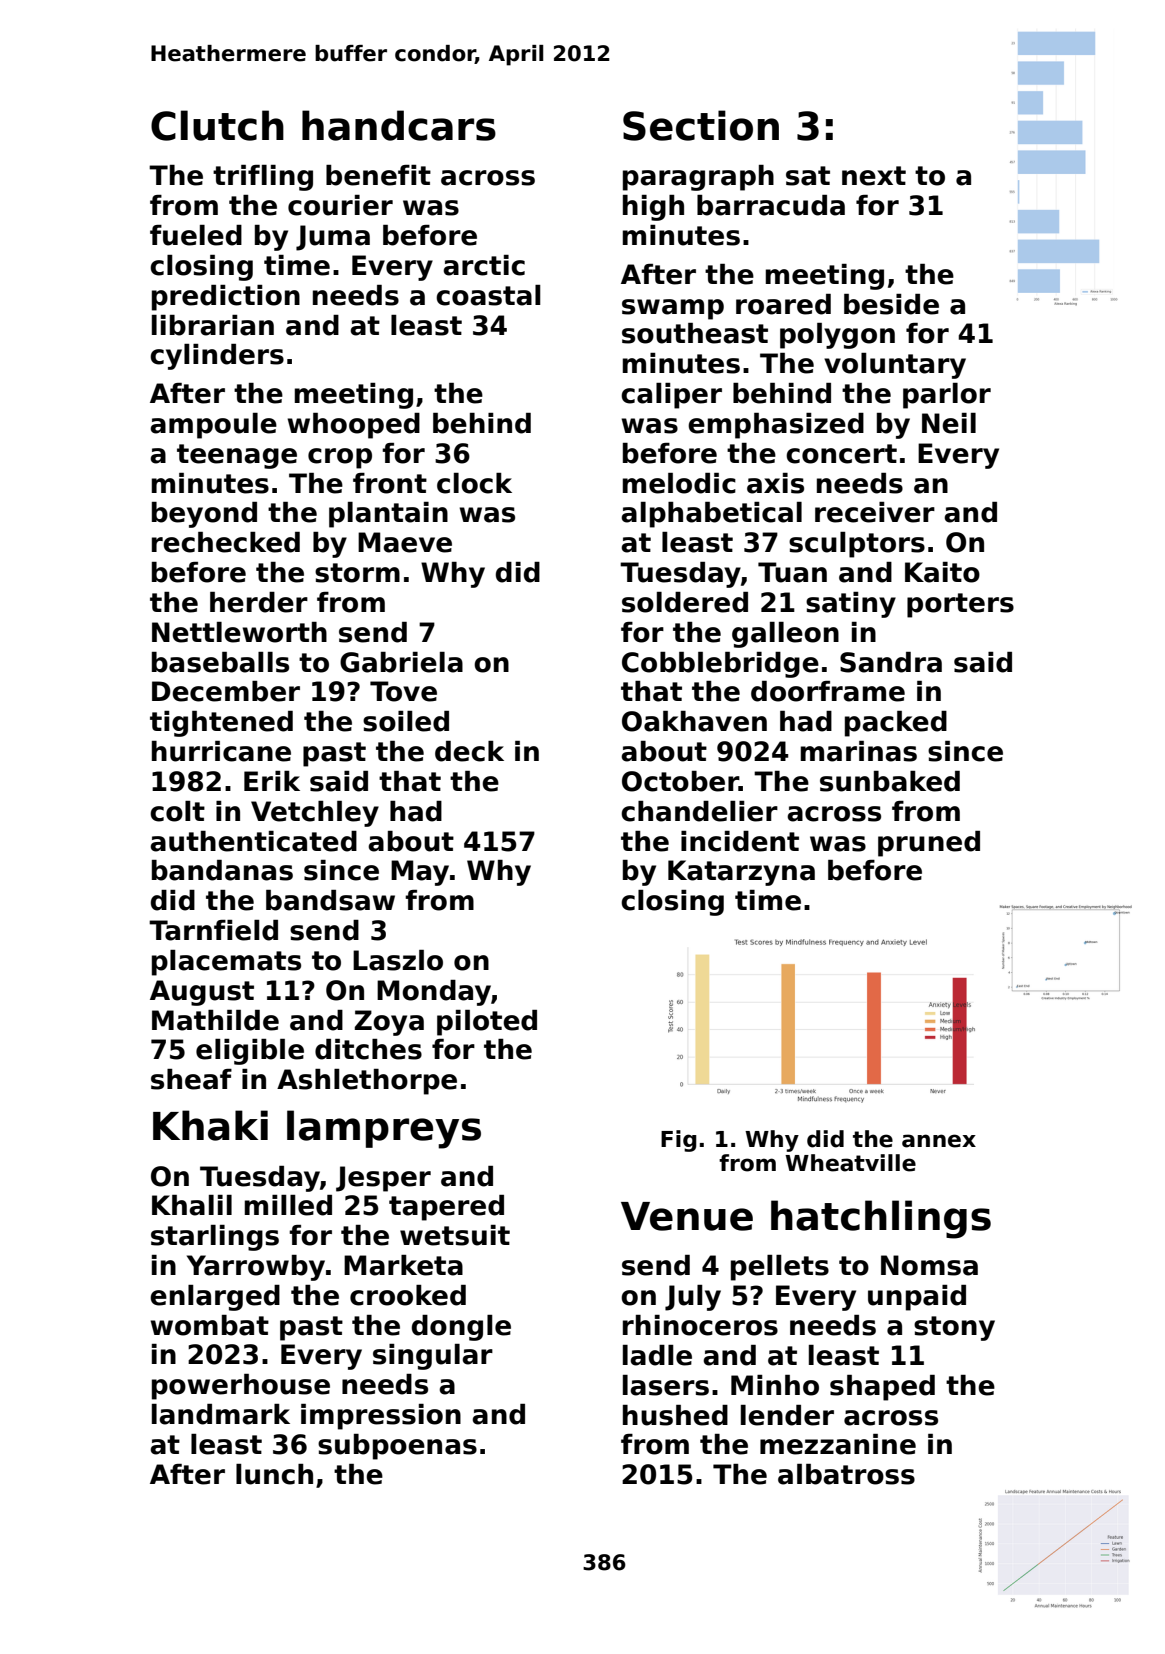 The image size is (1165, 1654). Describe the element at coordinates (397, 1447) in the screenshot. I see `subpoenas` at that location.
